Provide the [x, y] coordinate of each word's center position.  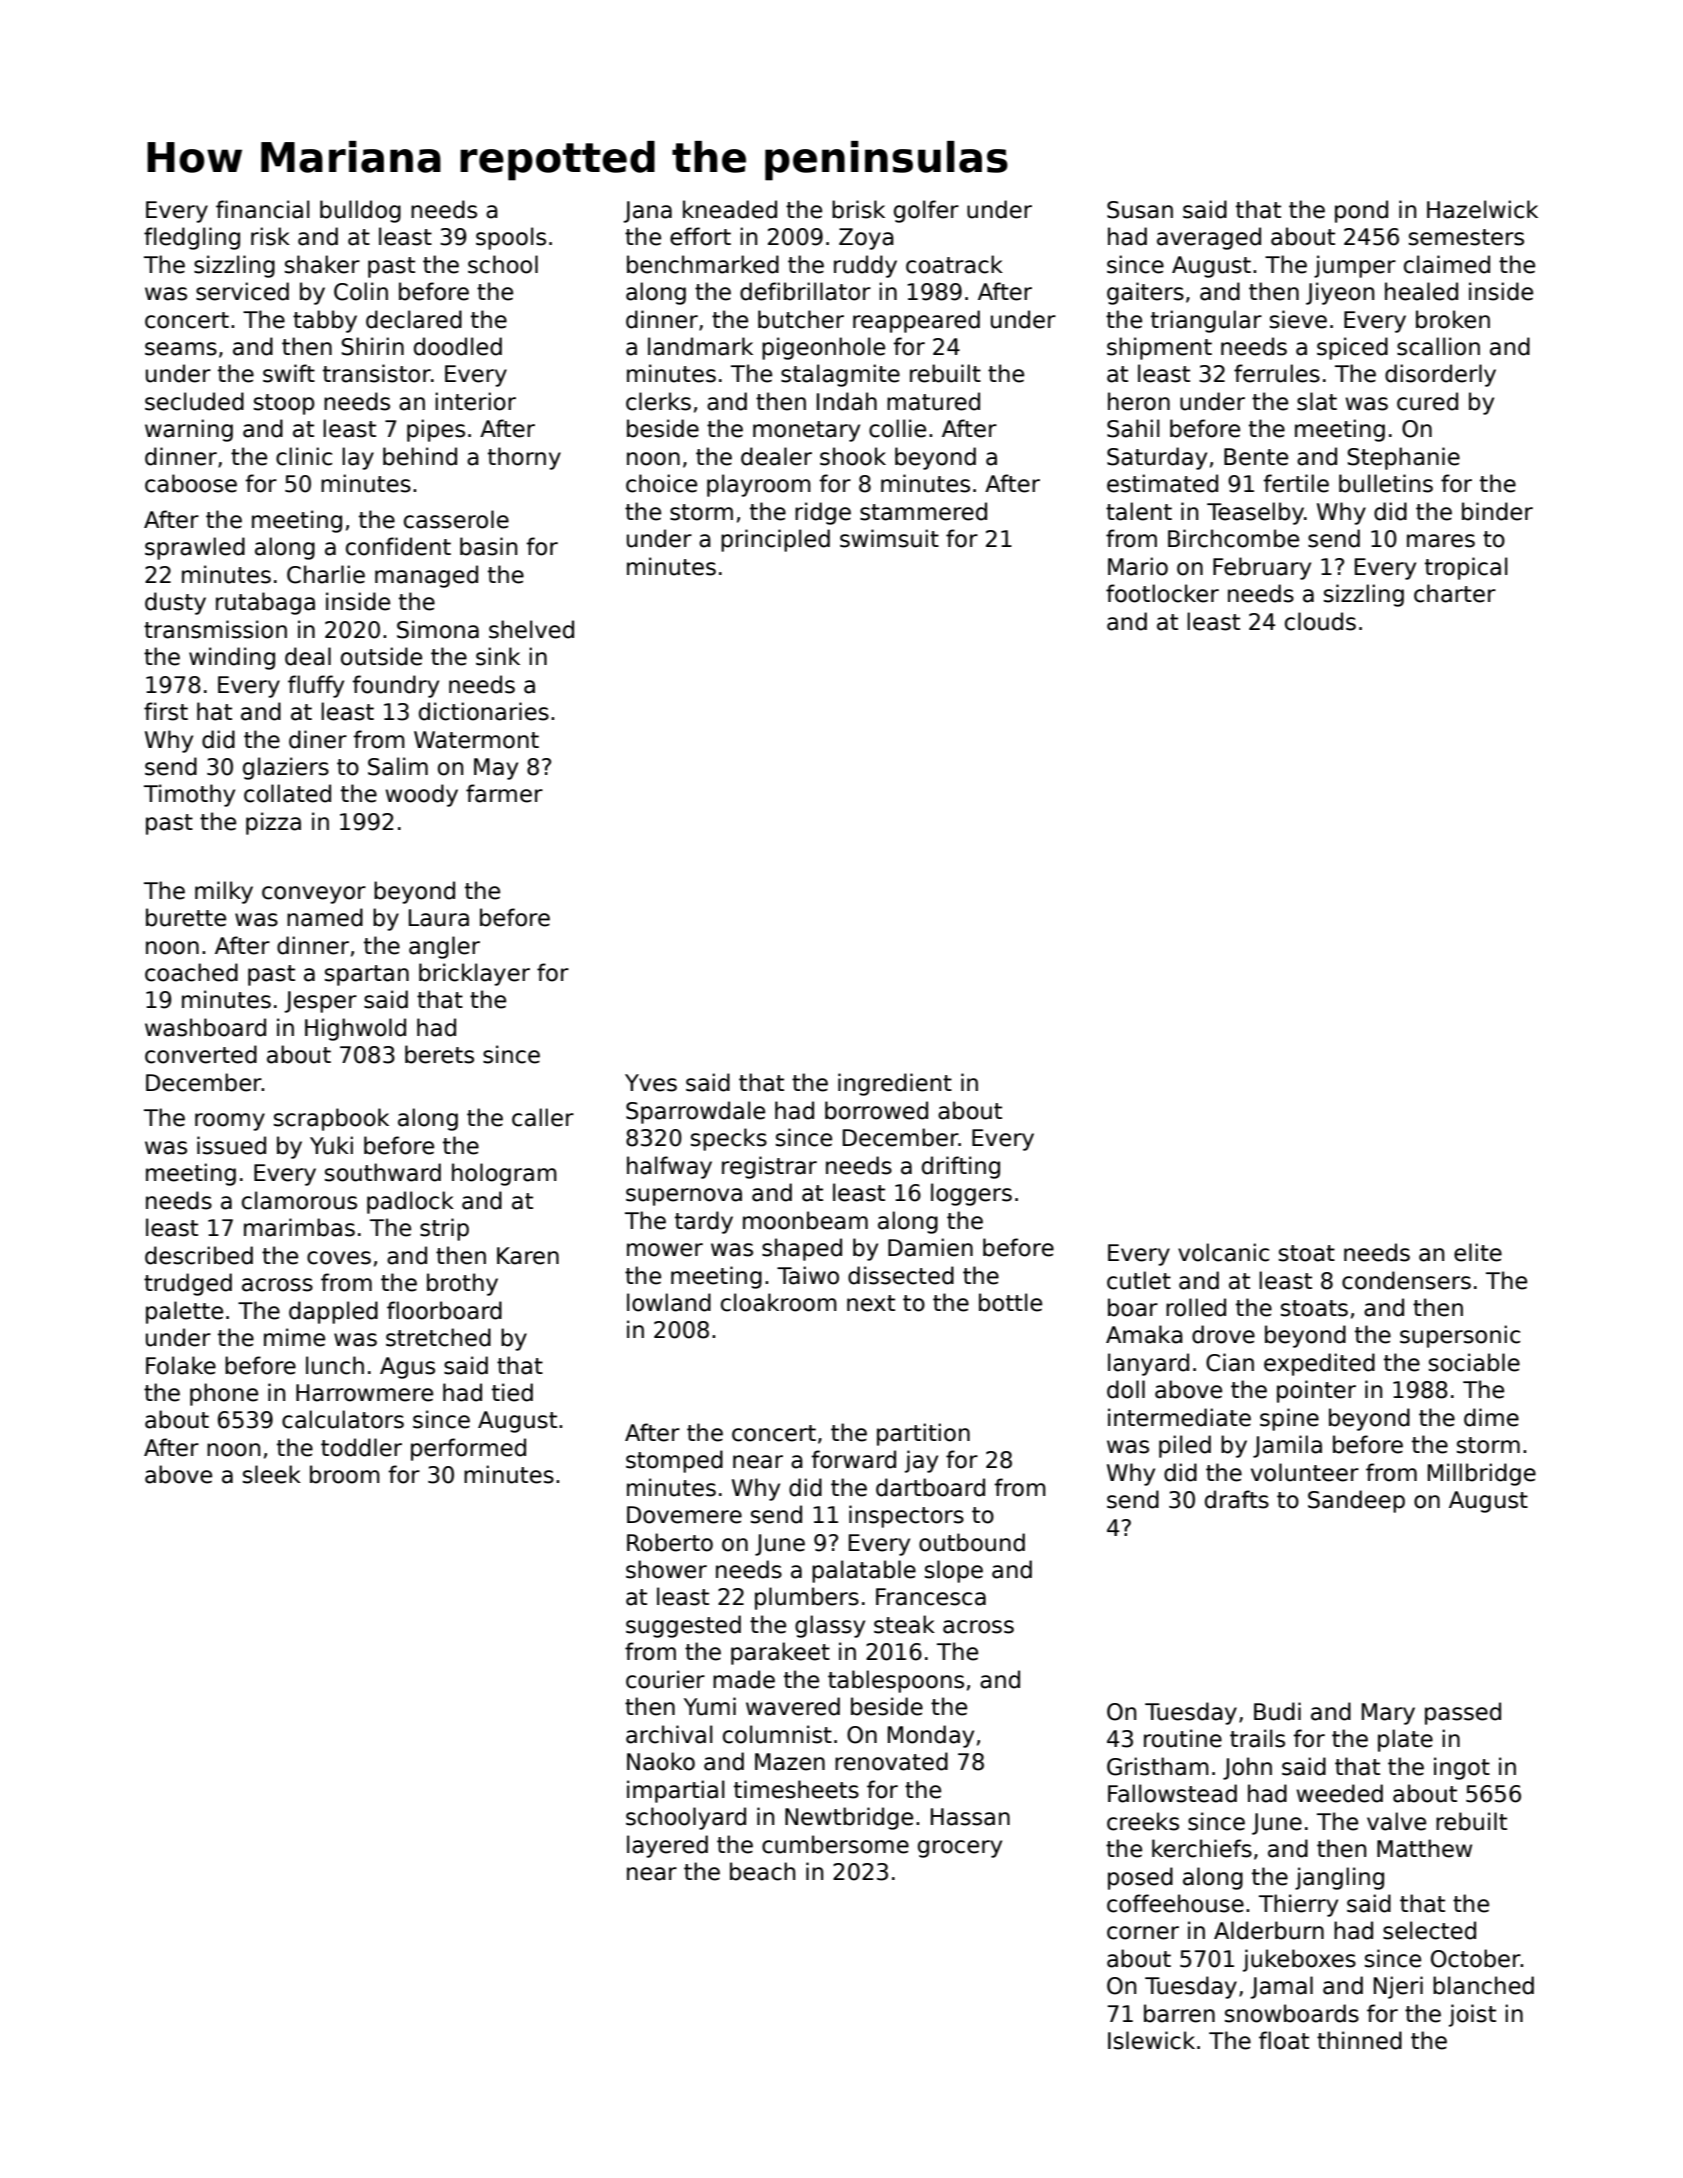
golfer [926, 211]
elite [1478, 1252]
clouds [1320, 621]
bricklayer [474, 974]
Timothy [189, 795]
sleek [272, 1474]
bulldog [360, 211]
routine [1183, 1738]
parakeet [780, 1653]
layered [667, 1846]
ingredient [895, 1084]
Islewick [1151, 2040]
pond [1361, 211]
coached [191, 972]
